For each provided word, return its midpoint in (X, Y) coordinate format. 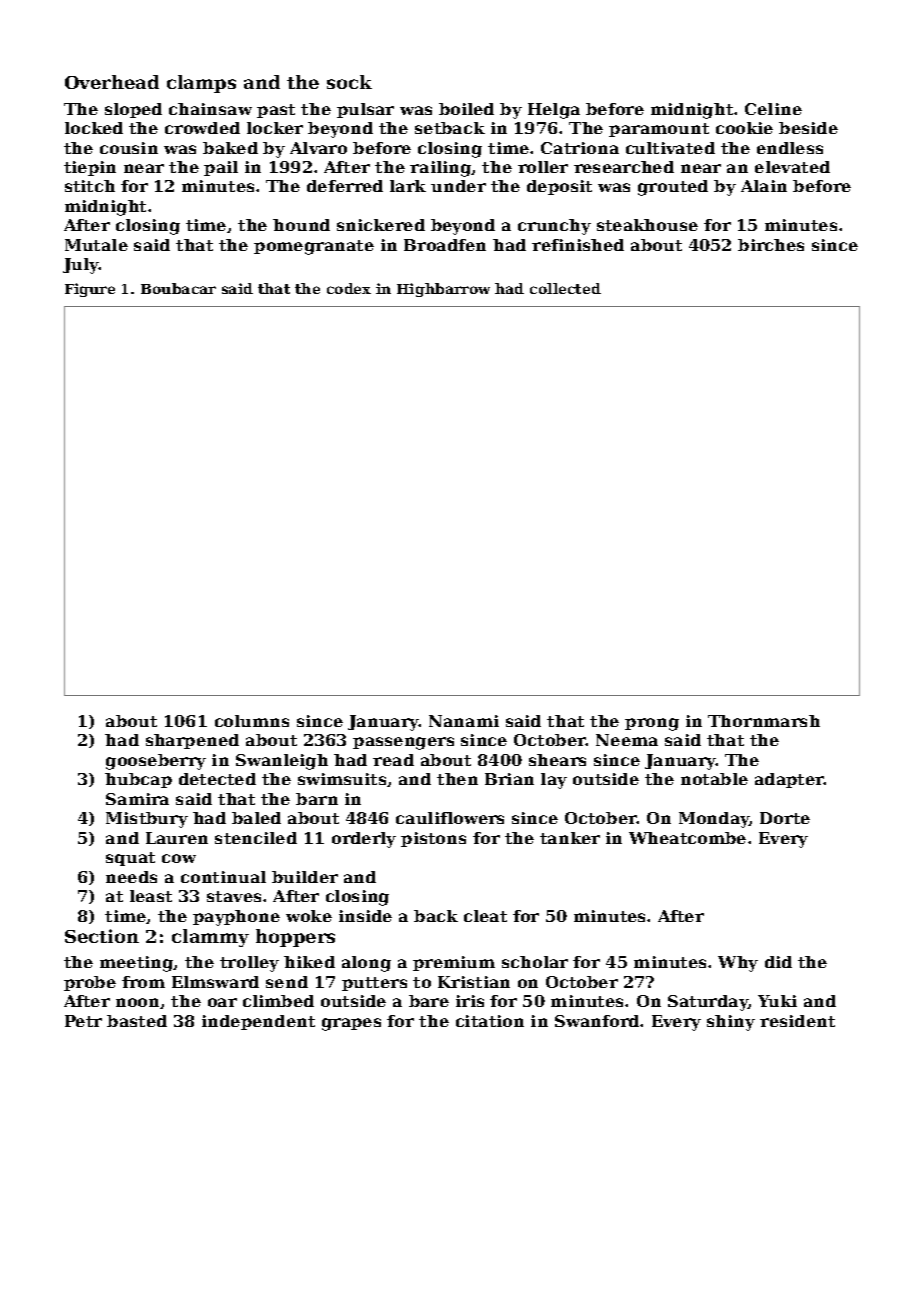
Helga (554, 111)
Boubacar (178, 288)
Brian (509, 779)
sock (349, 82)
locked (94, 128)
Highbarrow (443, 290)
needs (131, 877)
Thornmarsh (764, 721)
